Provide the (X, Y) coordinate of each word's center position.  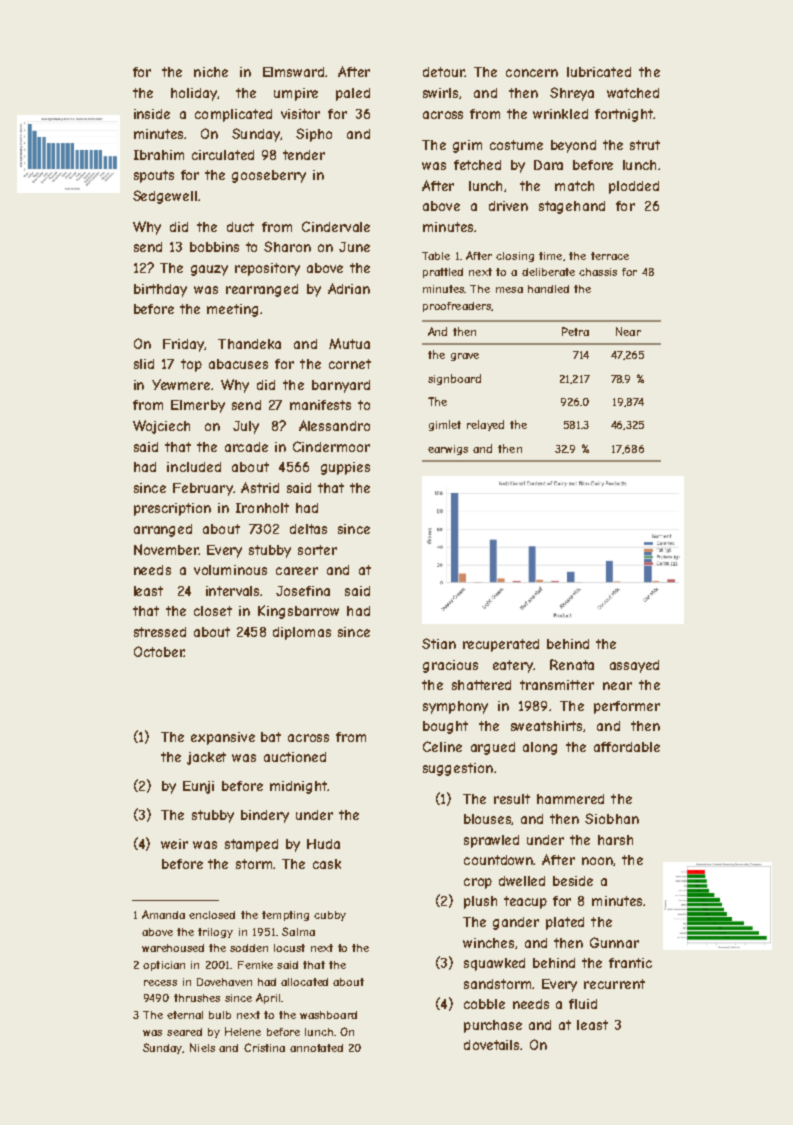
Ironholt (262, 508)
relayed (485, 425)
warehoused (173, 948)
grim (467, 146)
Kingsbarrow (298, 612)
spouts (154, 176)
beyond (573, 146)
